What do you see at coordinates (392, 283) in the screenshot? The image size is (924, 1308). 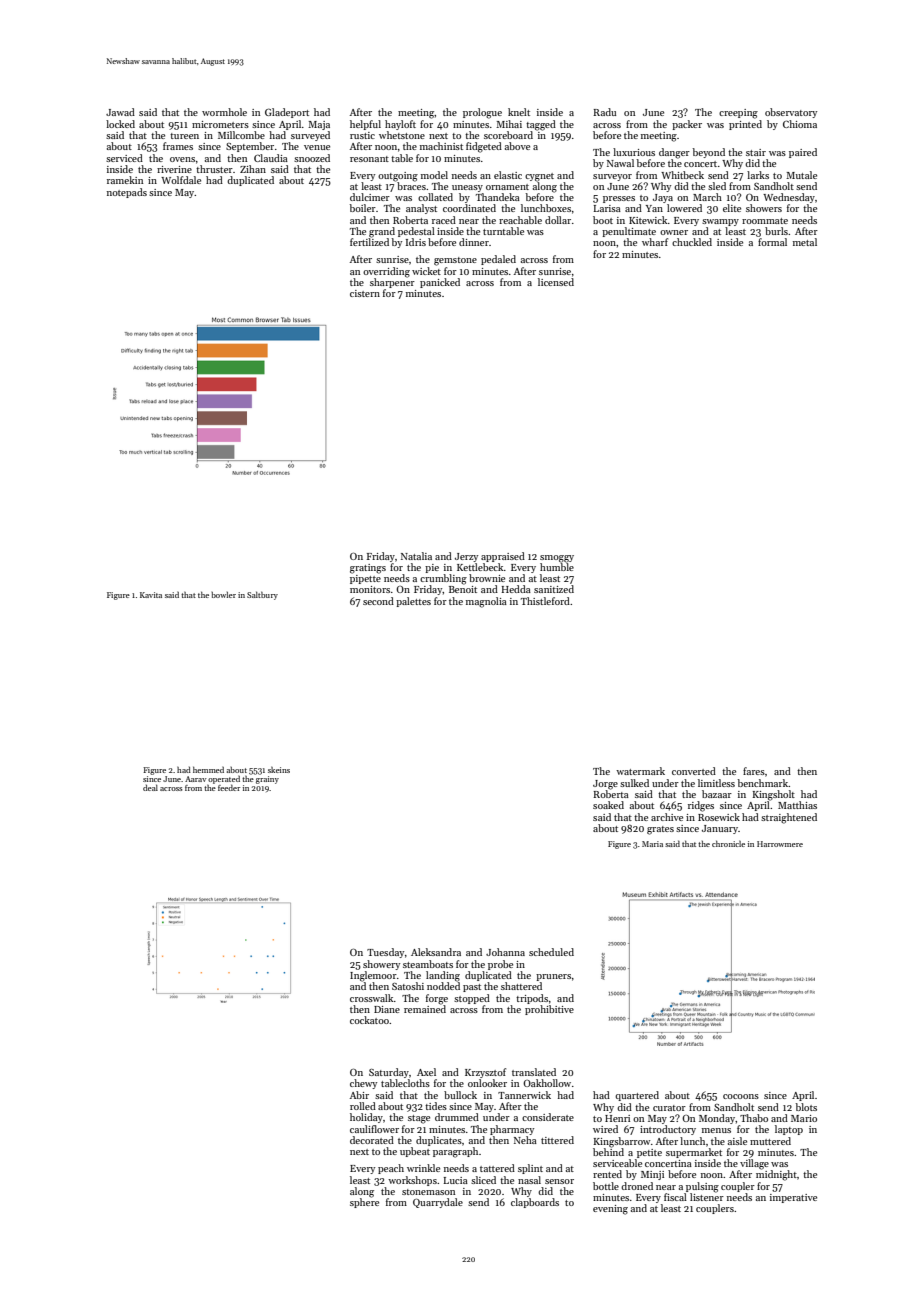 I see `sharpener` at bounding box center [392, 283].
